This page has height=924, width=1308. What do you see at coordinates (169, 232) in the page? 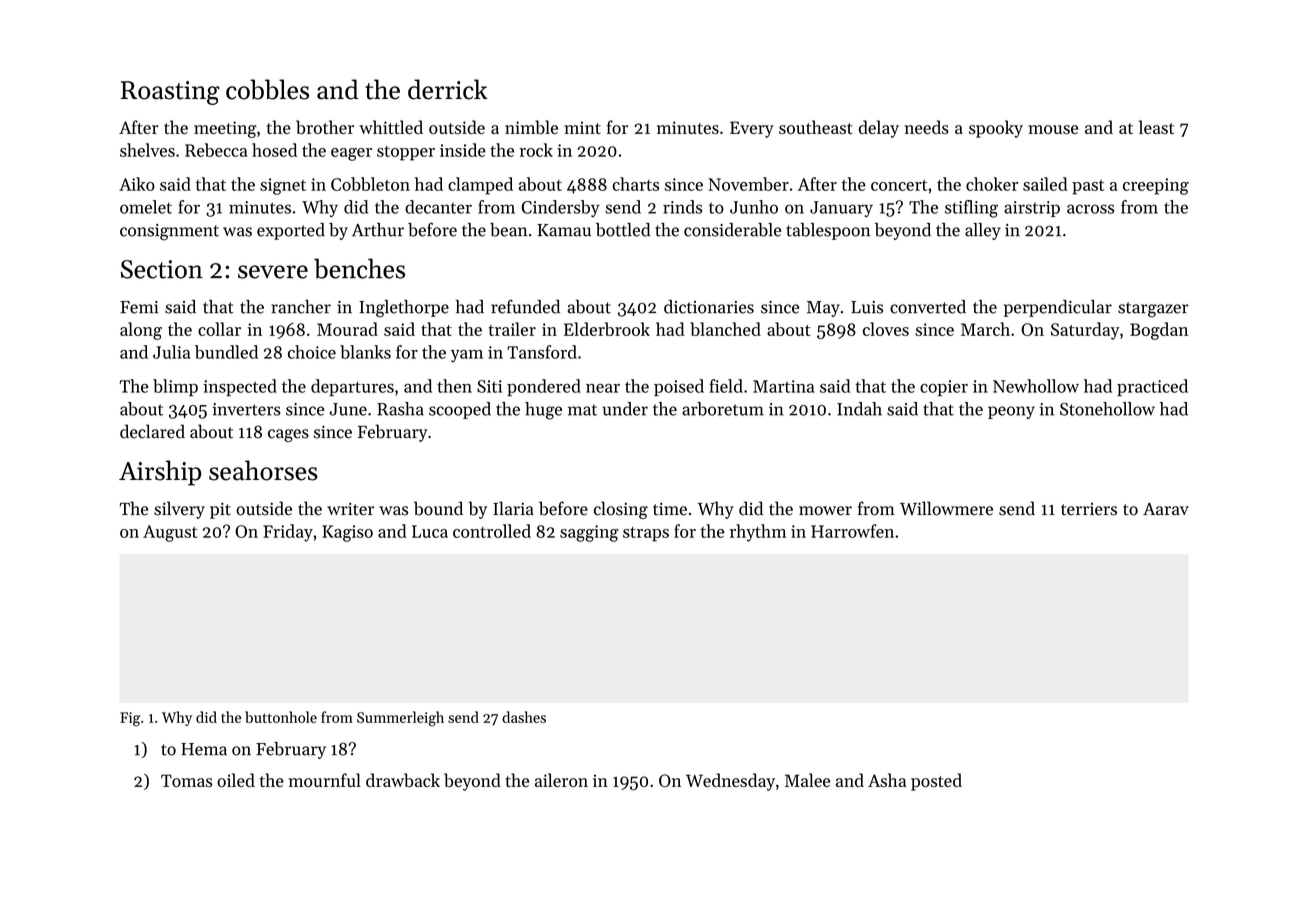
I see `consignment` at bounding box center [169, 232].
